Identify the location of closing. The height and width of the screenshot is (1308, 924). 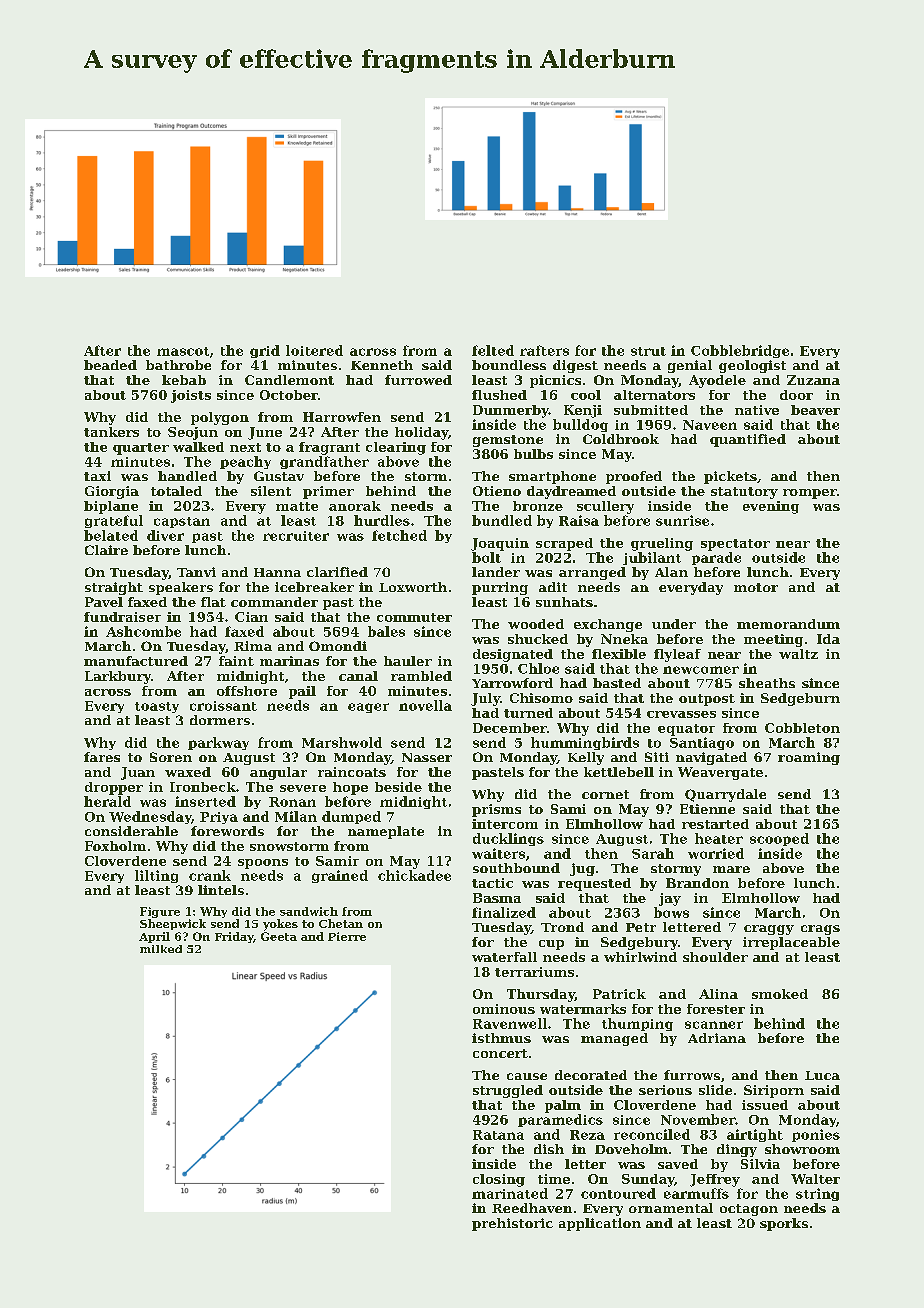
(499, 1180).
